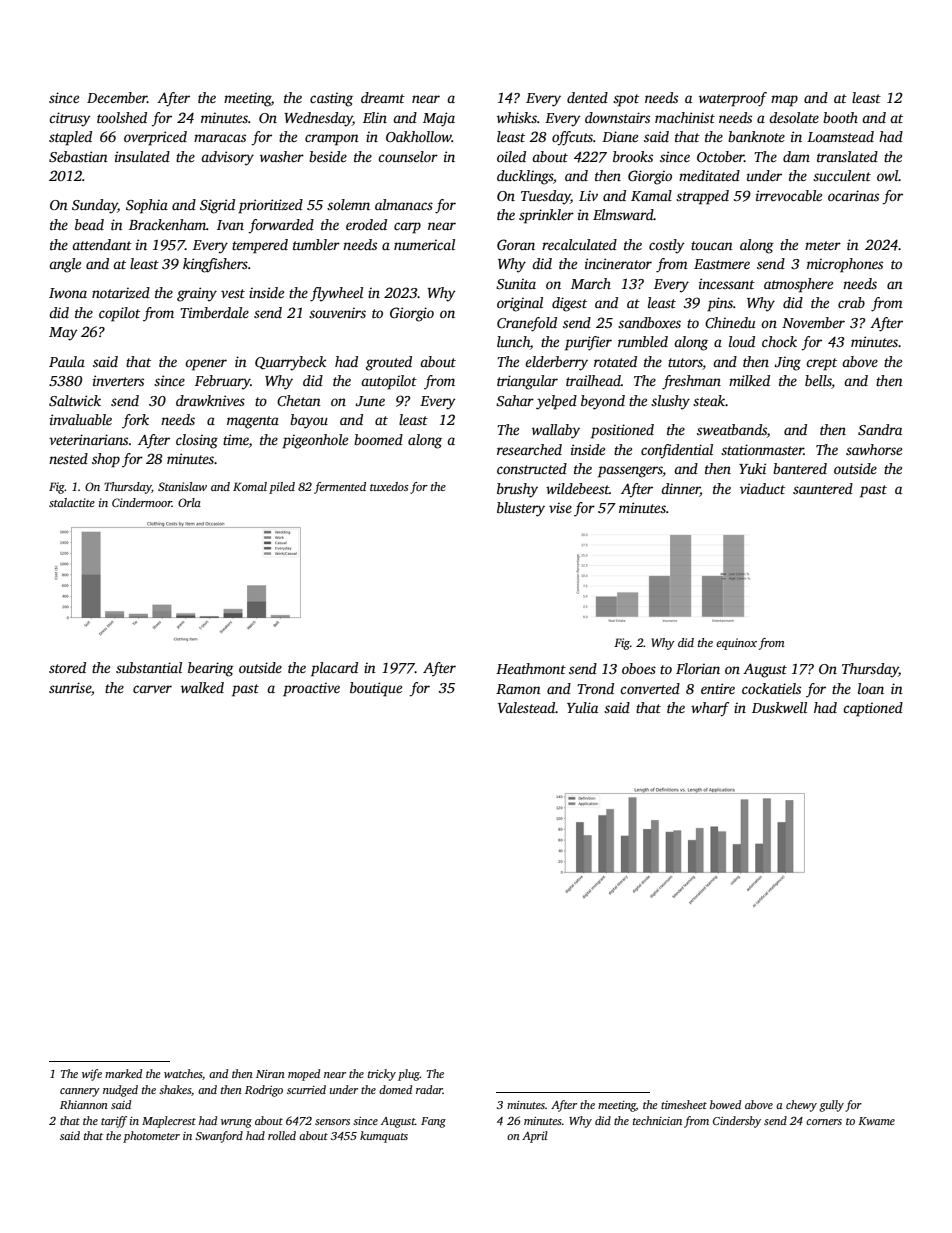 Image resolution: width=952 pixels, height=1233 pixels. Describe the element at coordinates (72, 502) in the page. I see `stalactite` at that location.
